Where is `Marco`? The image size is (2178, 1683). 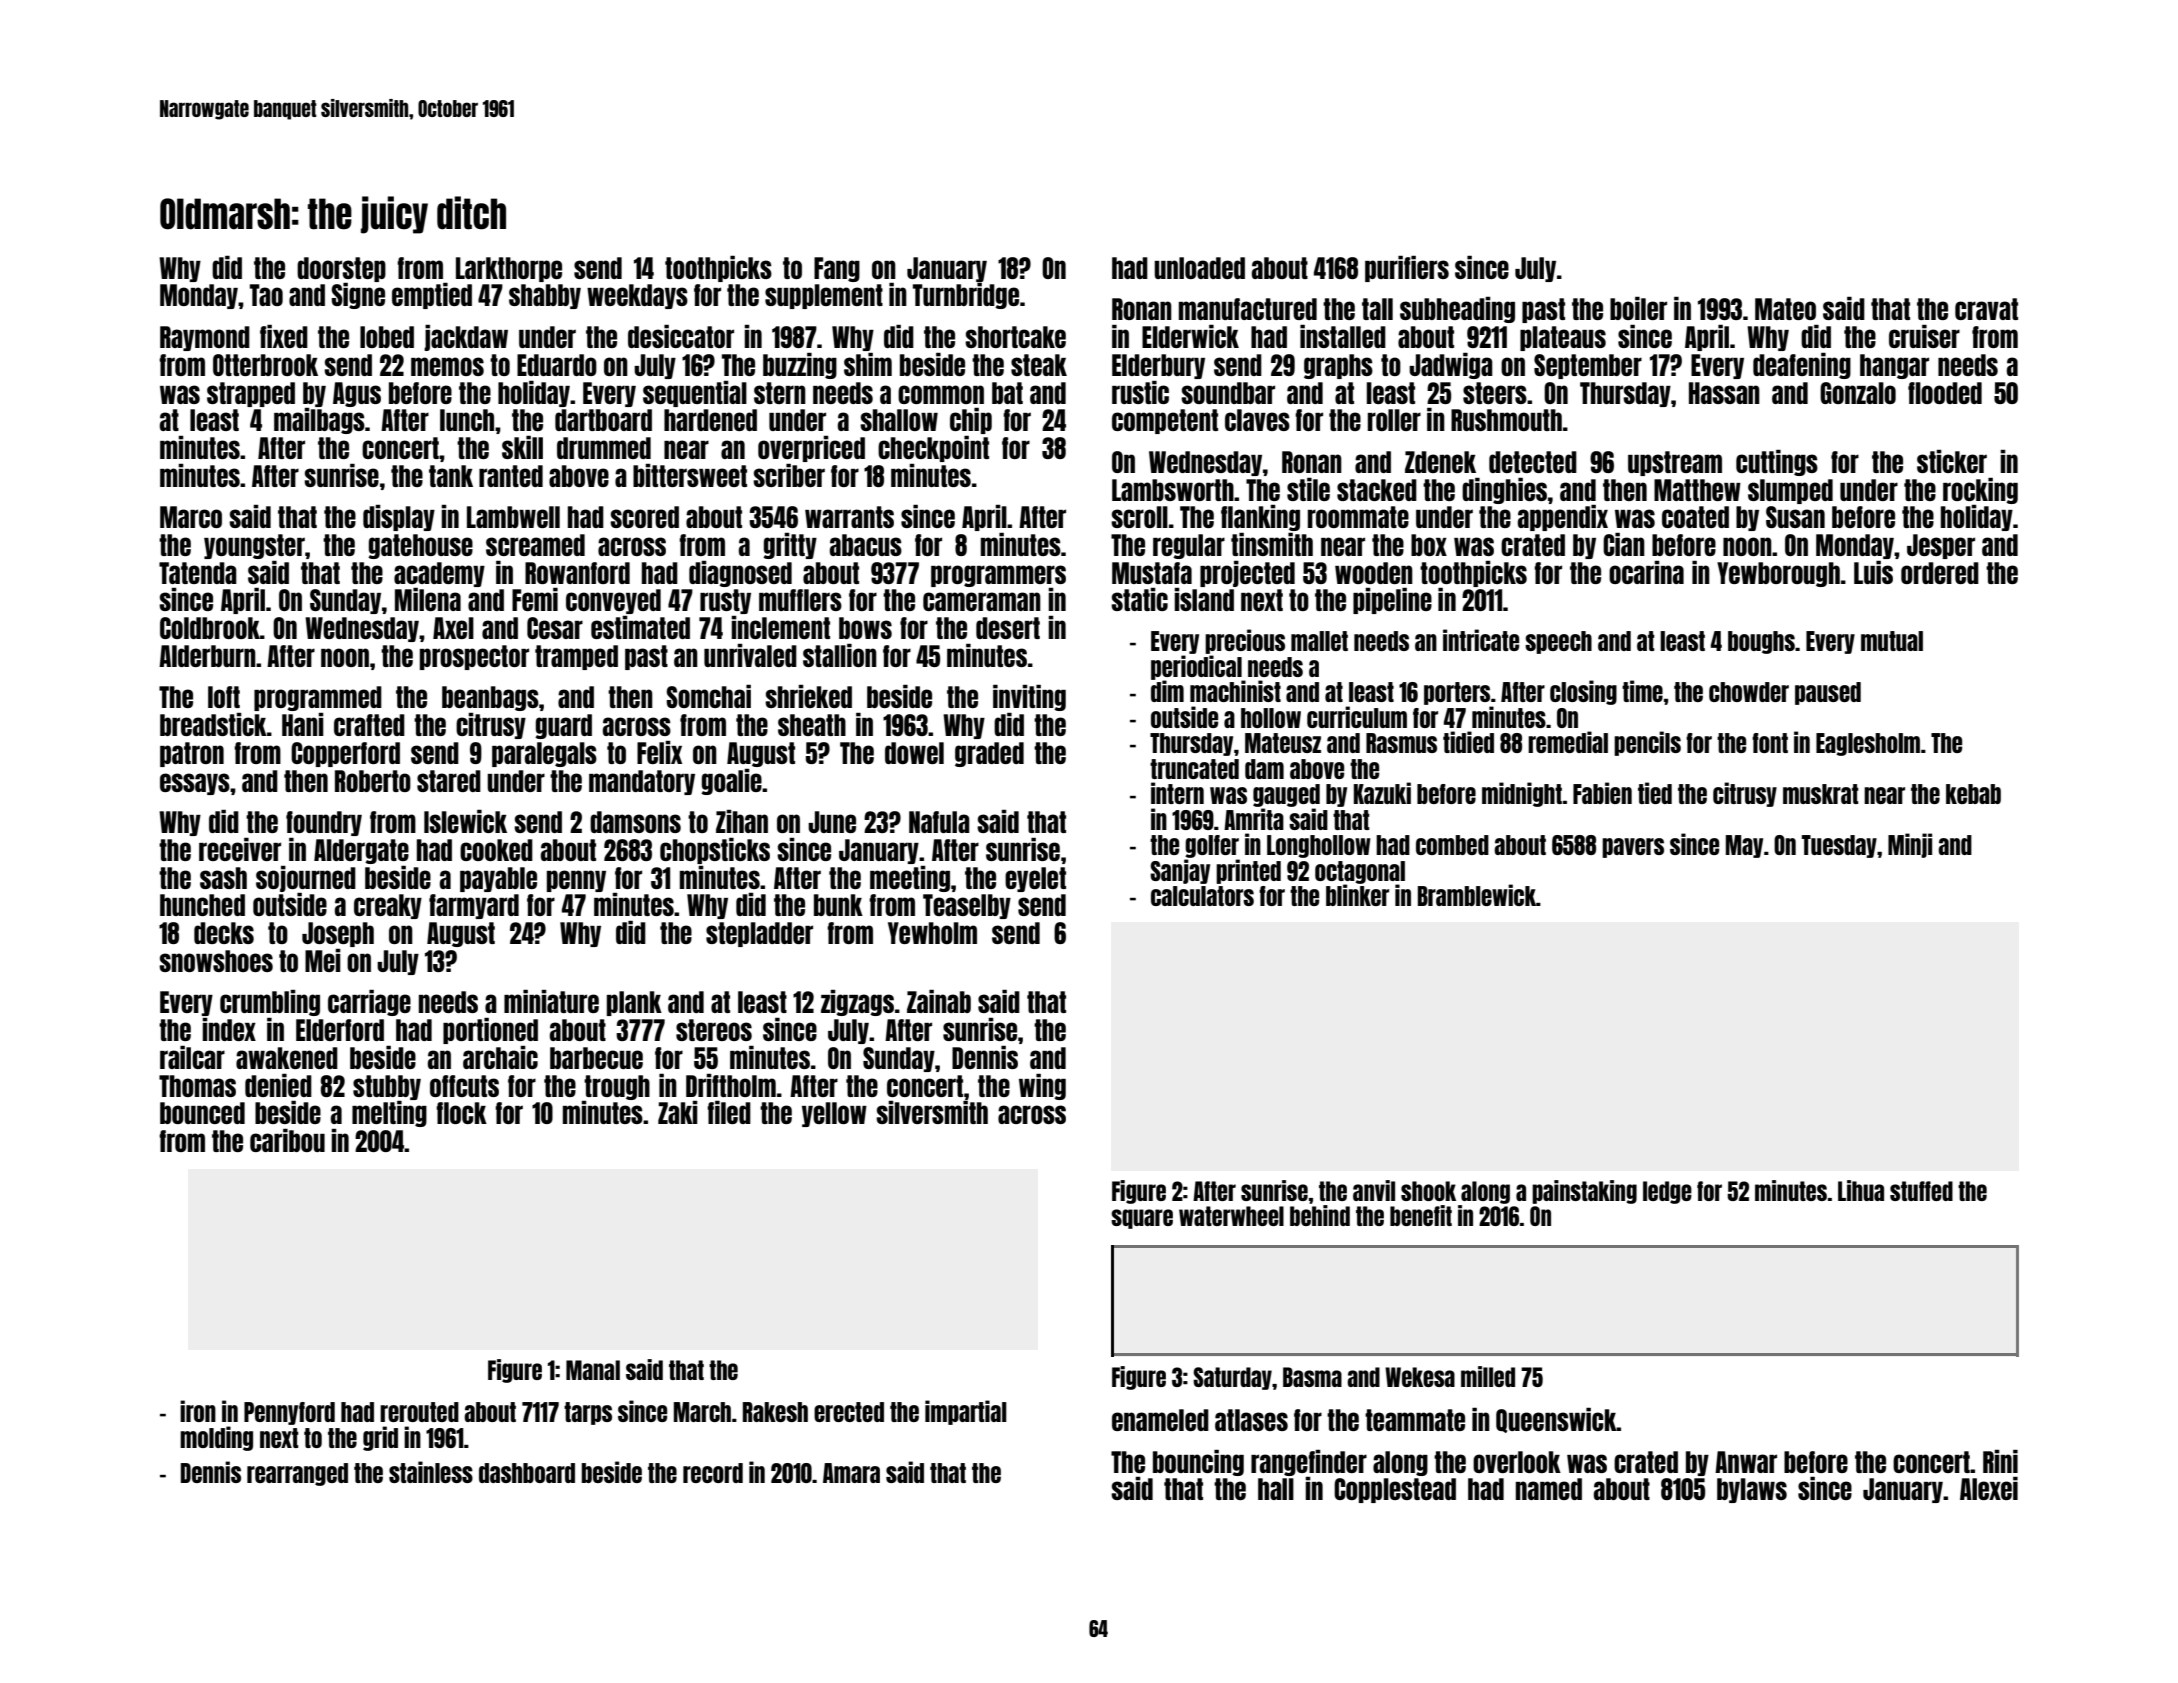
Marco is located at coordinates (191, 517).
